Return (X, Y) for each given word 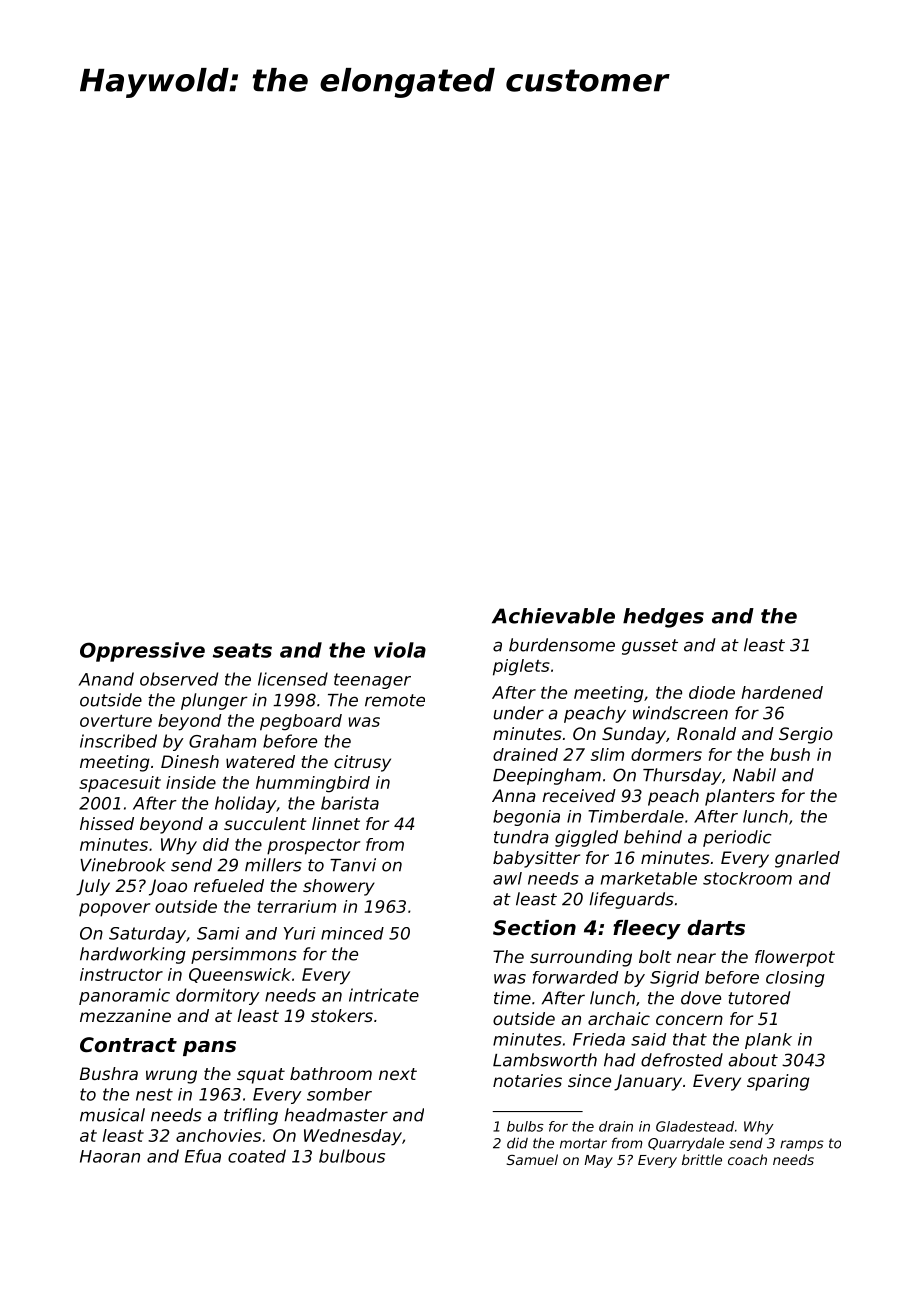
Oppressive (142, 652)
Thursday (682, 776)
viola (400, 650)
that (690, 1039)
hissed (107, 823)
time (512, 998)
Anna (514, 795)
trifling (251, 1116)
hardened (782, 692)
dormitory (217, 996)
